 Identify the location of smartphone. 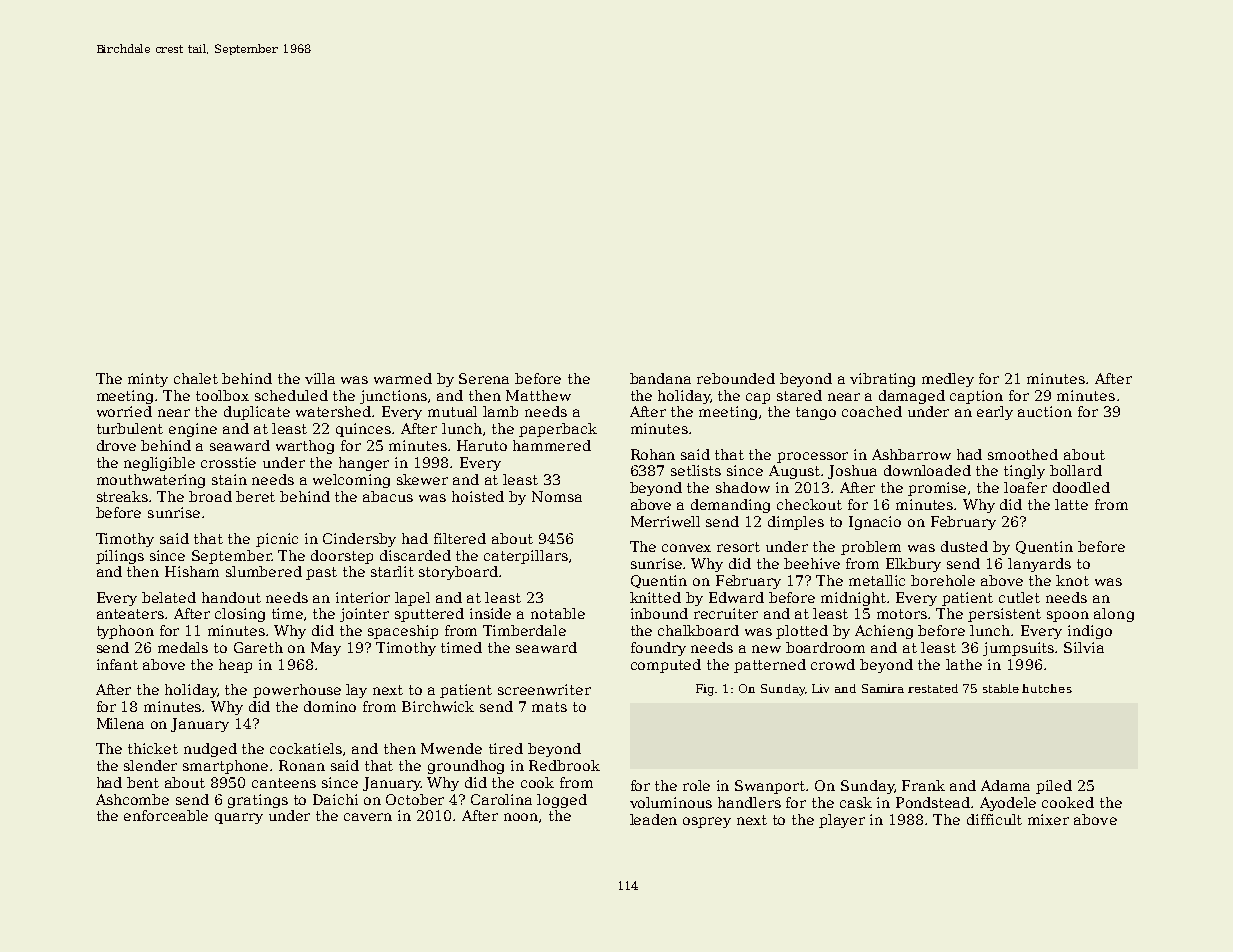
(225, 767).
